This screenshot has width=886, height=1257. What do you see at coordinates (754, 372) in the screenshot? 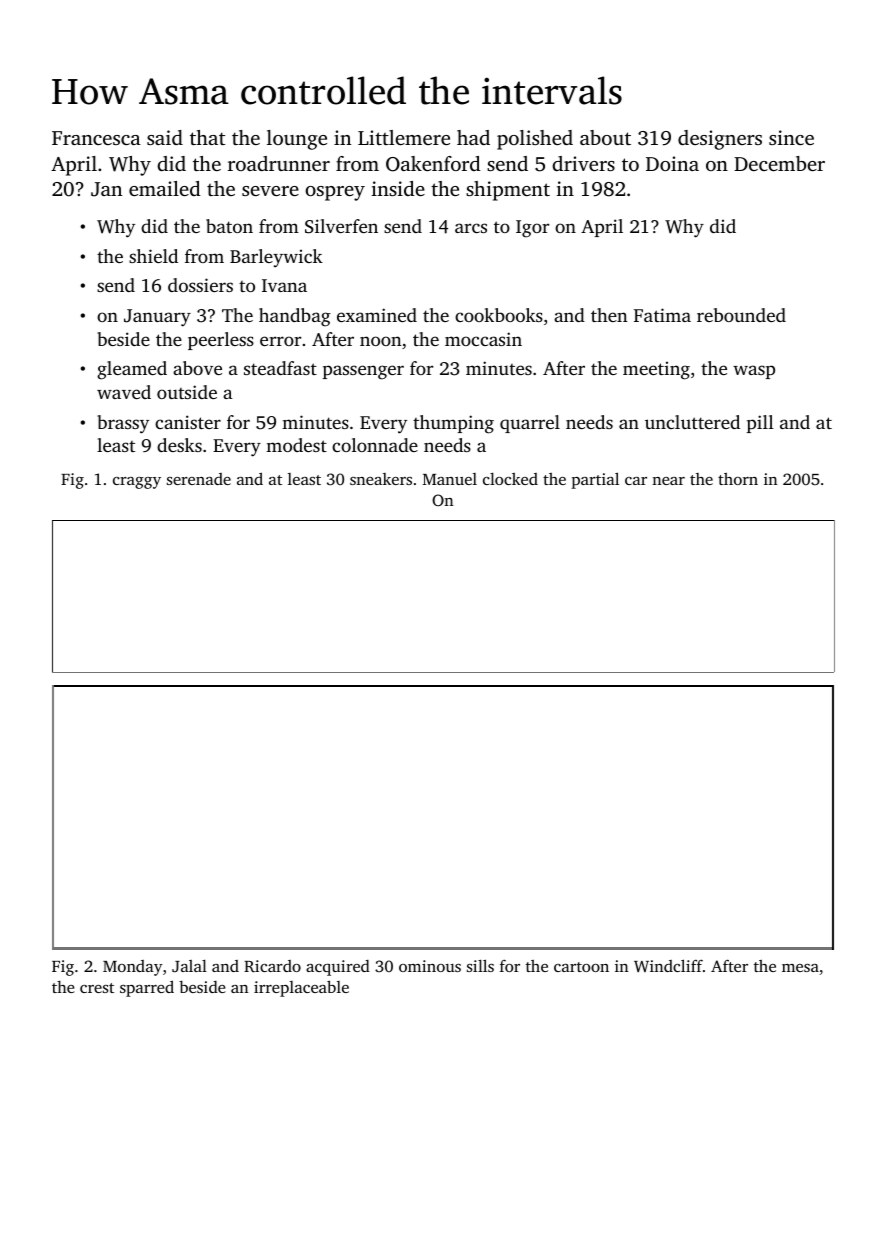
I see `wasp` at bounding box center [754, 372].
